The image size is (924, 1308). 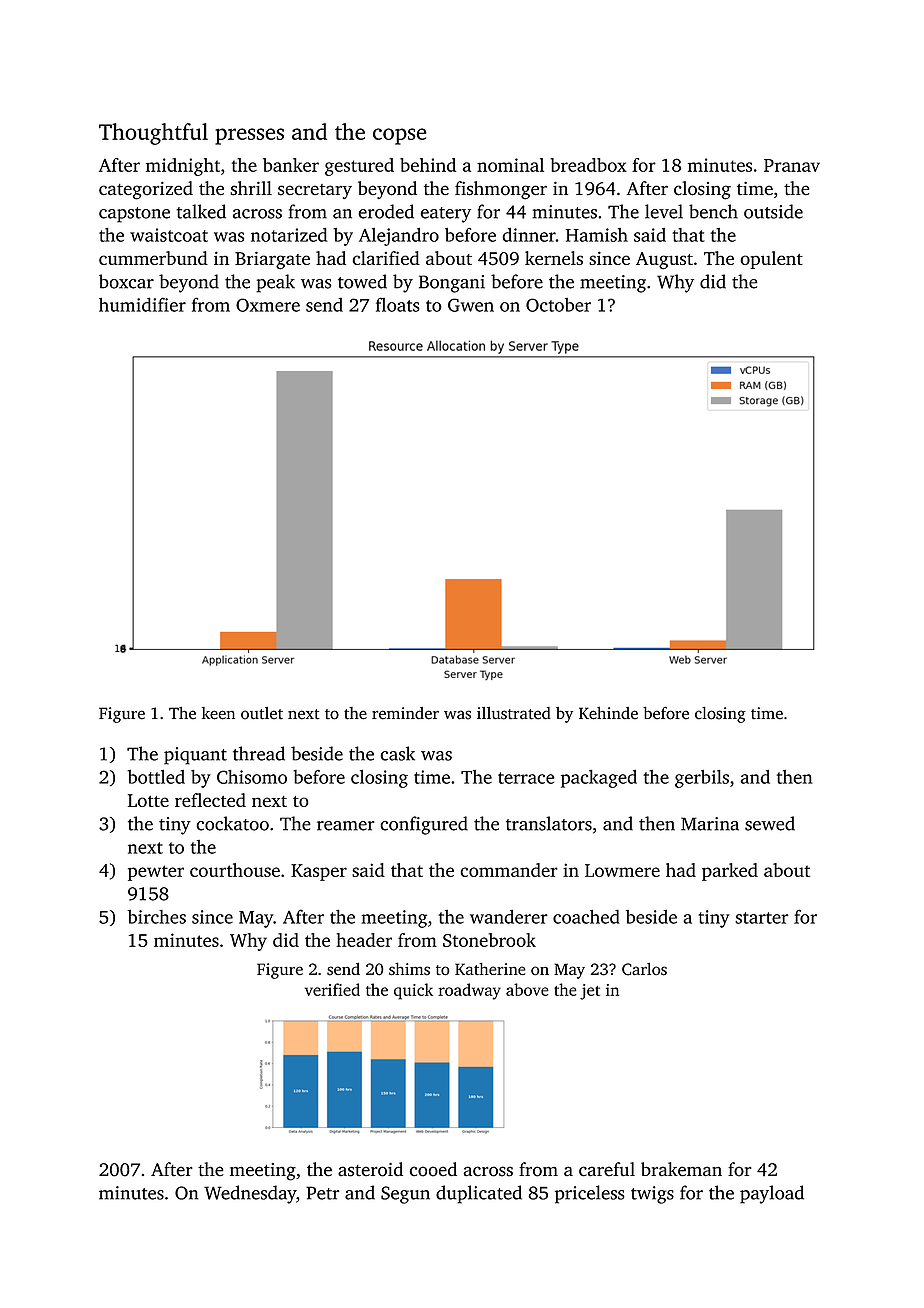 What do you see at coordinates (156, 873) in the screenshot?
I see `pewter` at bounding box center [156, 873].
